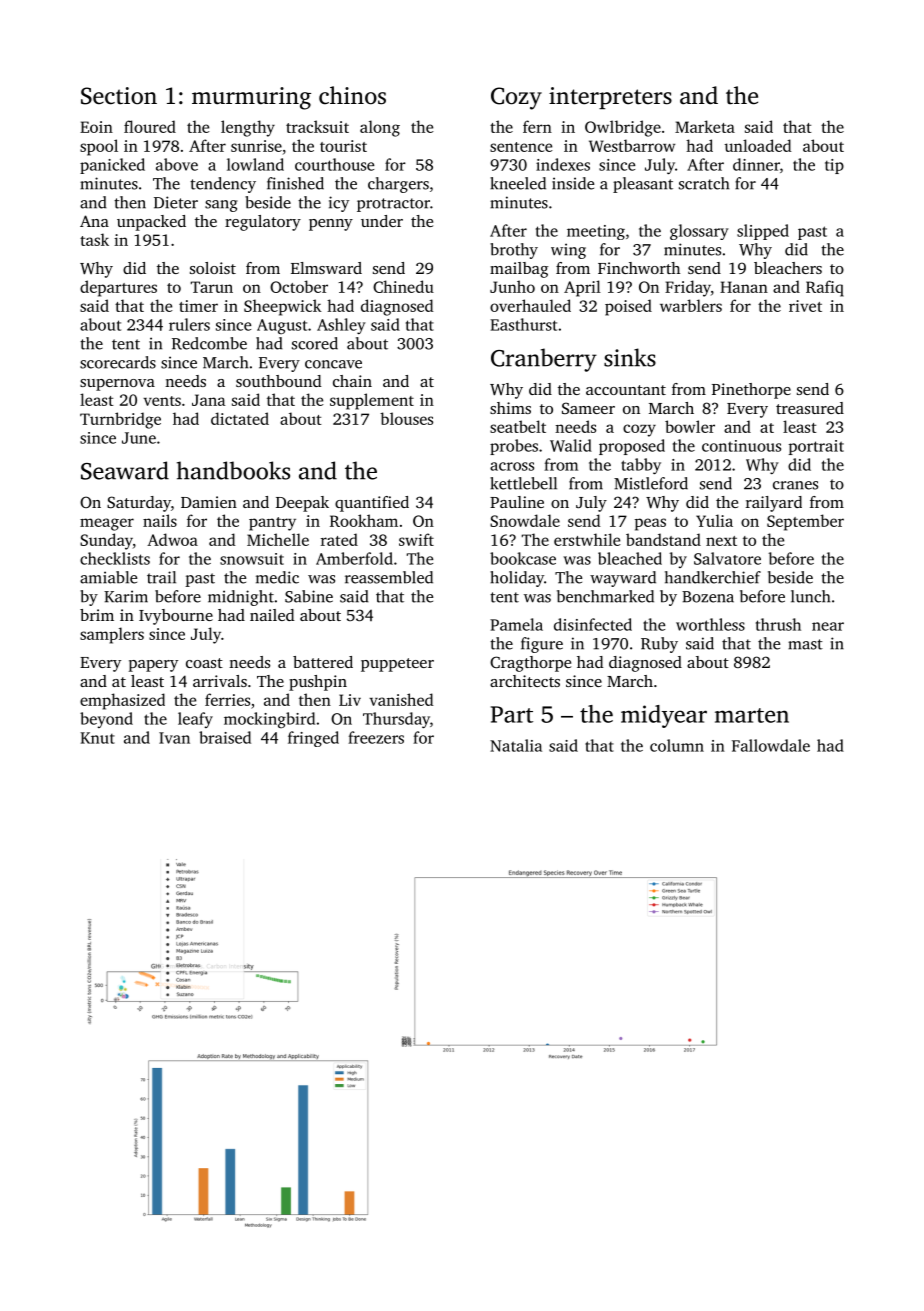  What do you see at coordinates (341, 326) in the screenshot?
I see `Ashley` at bounding box center [341, 326].
